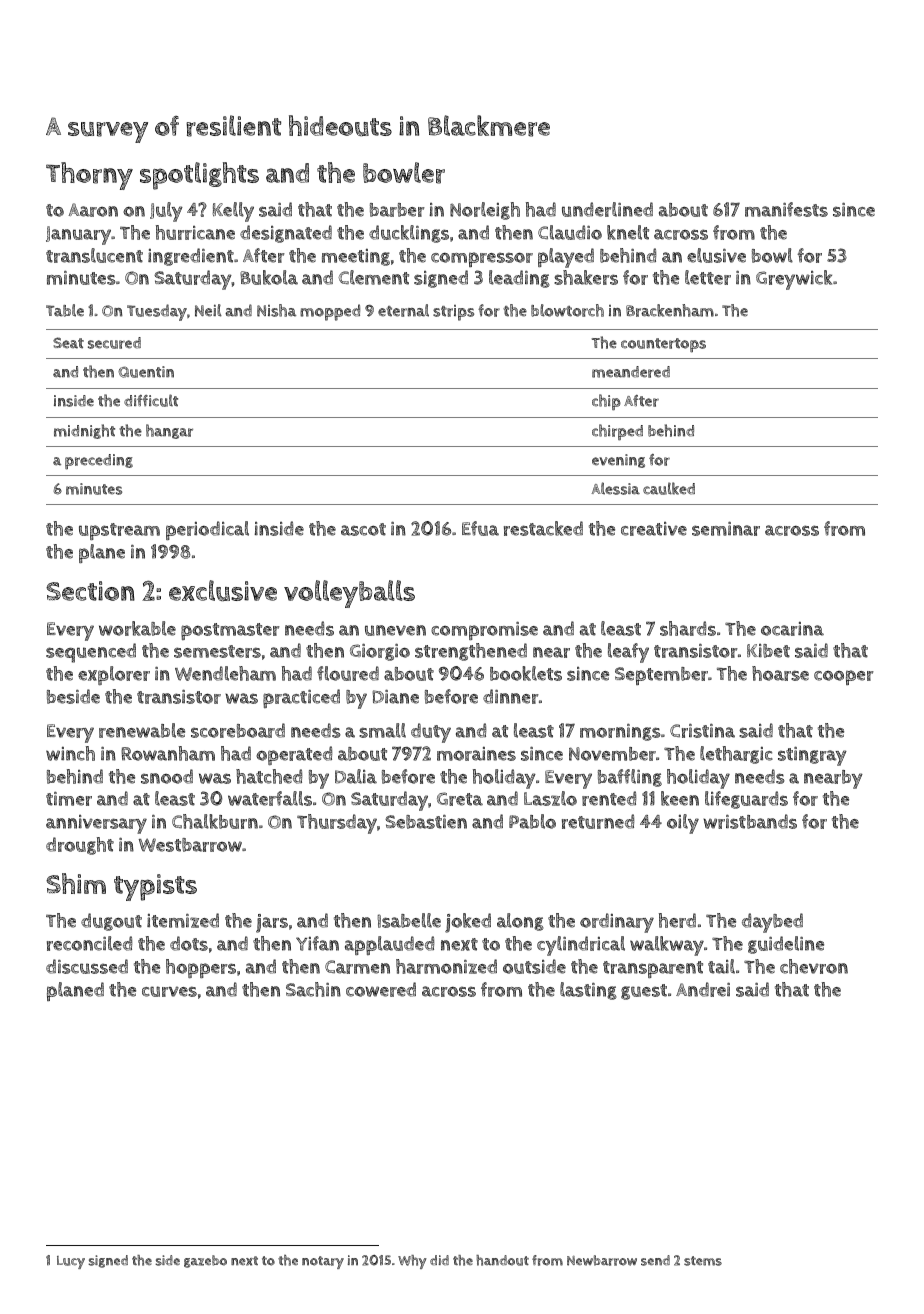 The width and height of the screenshot is (924, 1314). What do you see at coordinates (397, 210) in the screenshot?
I see `barber` at bounding box center [397, 210].
